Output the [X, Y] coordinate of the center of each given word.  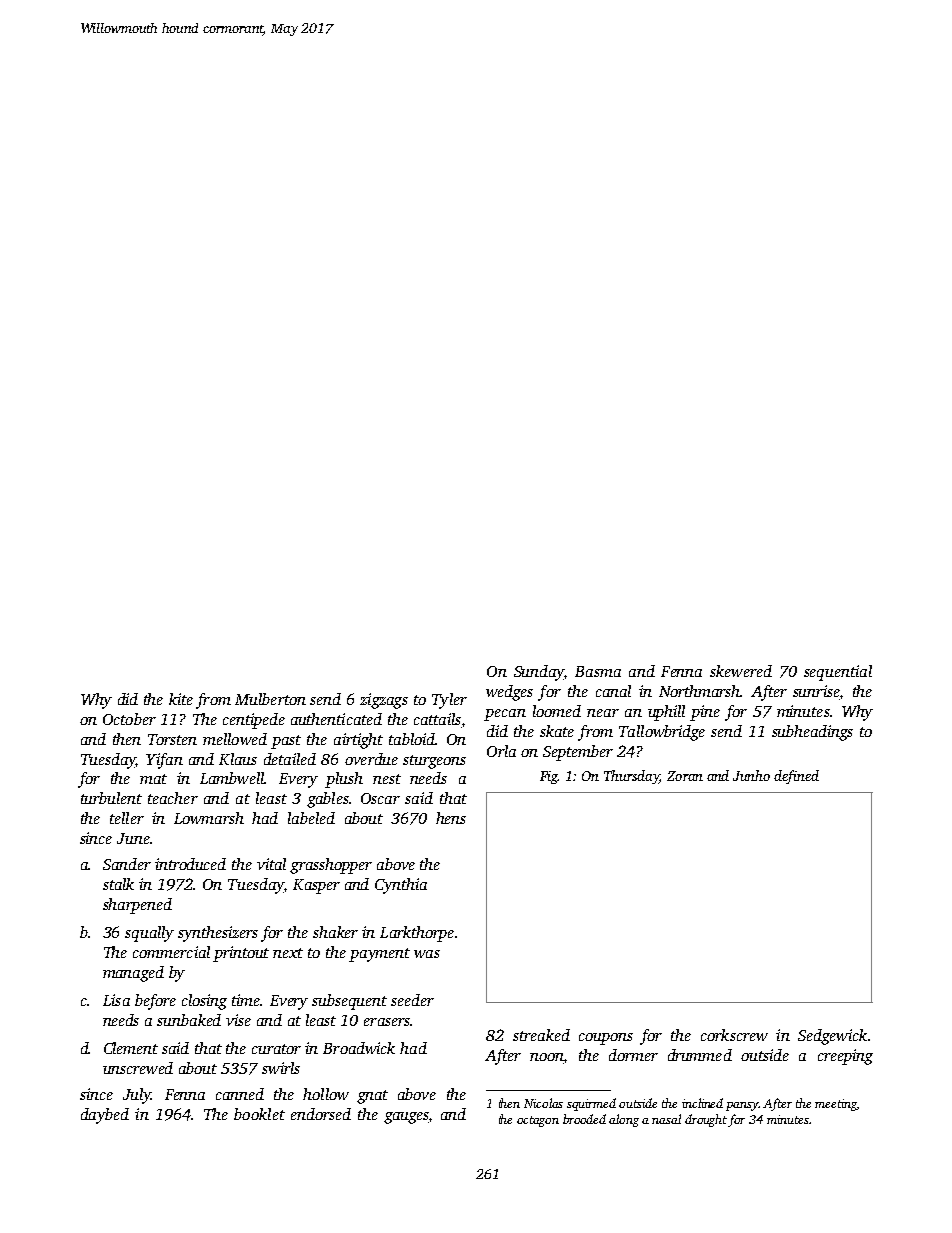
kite [181, 699]
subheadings [812, 733]
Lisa [116, 1000]
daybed [105, 1116]
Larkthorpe [417, 934]
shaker [335, 932]
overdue [371, 759]
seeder [412, 1000]
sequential [838, 673]
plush [344, 780]
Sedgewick [832, 1037]
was [427, 954]
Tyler [449, 701]
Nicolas [543, 1103]
